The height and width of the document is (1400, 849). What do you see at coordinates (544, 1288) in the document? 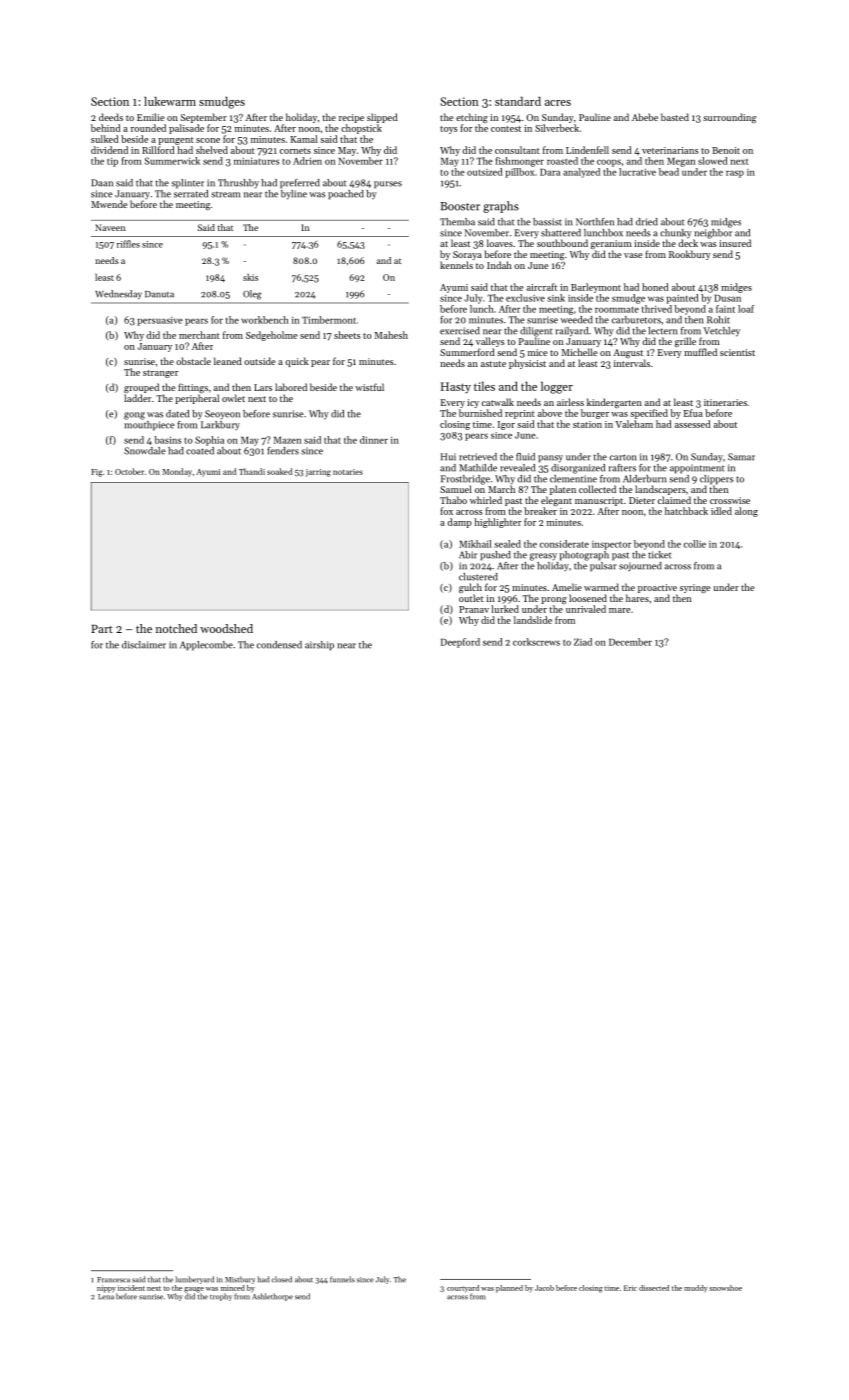
I see `Jacob` at bounding box center [544, 1288].
